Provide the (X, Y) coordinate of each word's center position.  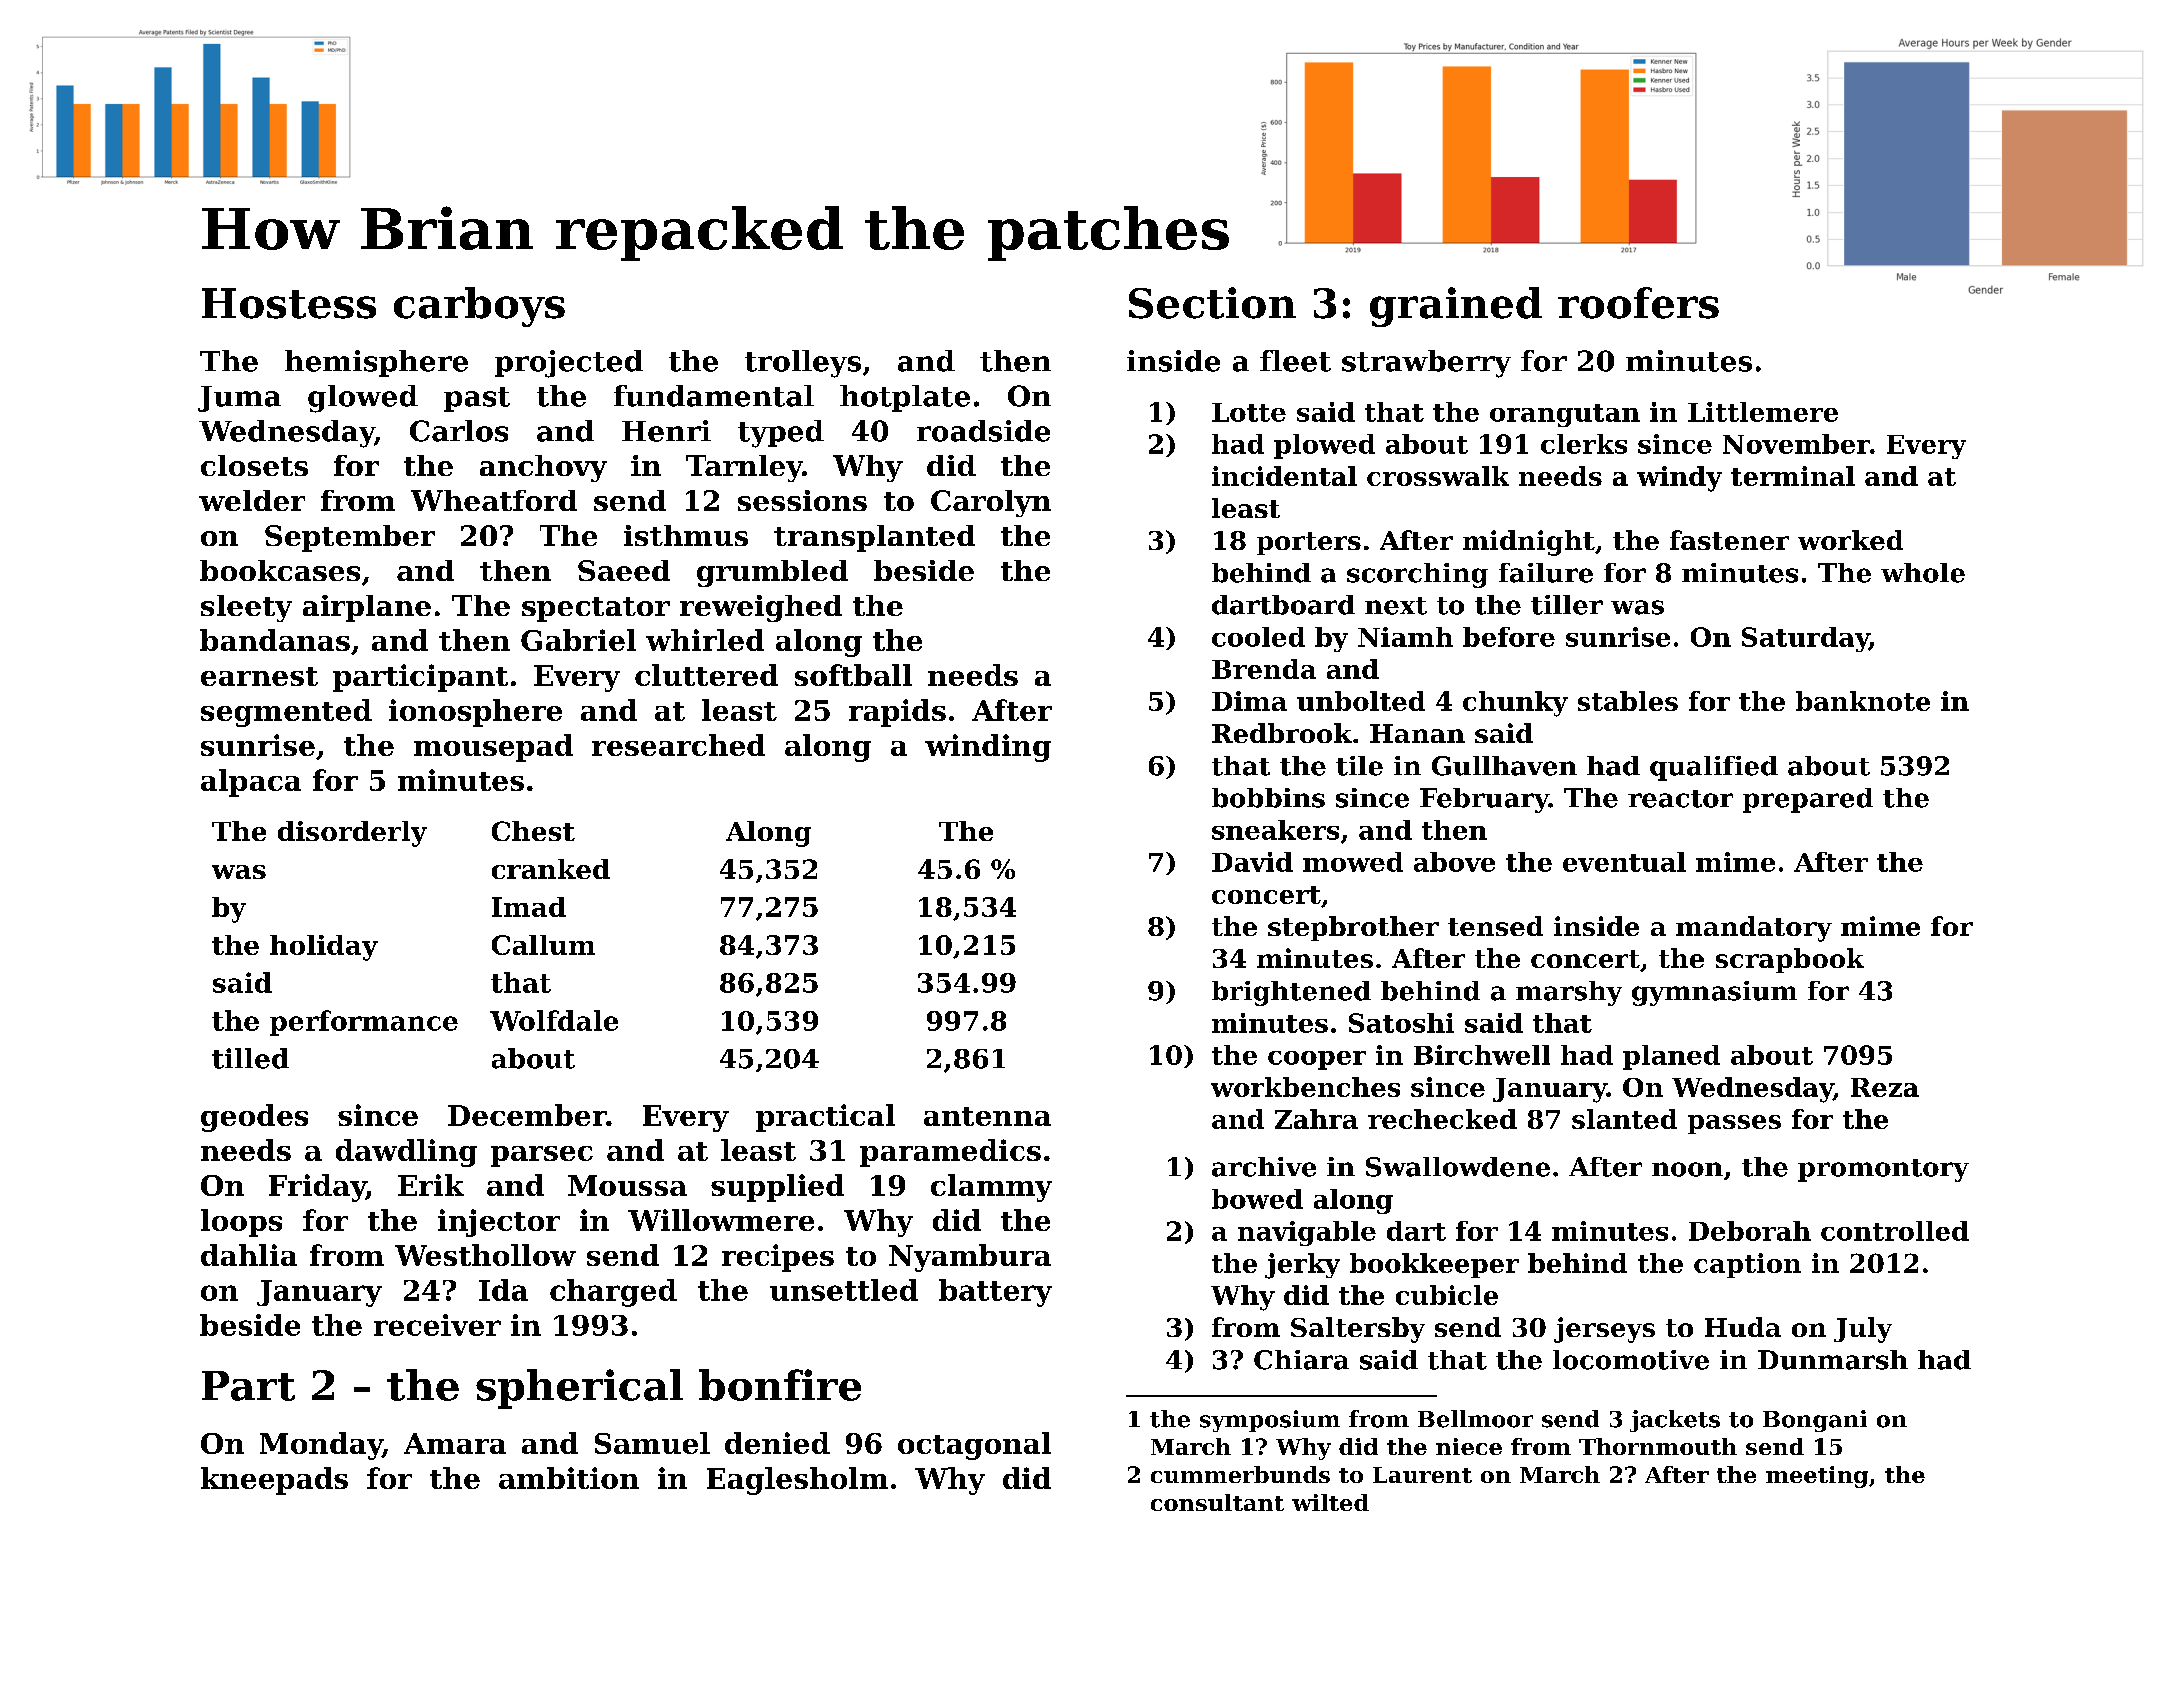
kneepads (274, 1481)
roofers (1638, 303)
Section (1212, 303)
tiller (1567, 605)
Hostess (289, 303)
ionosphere (475, 713)
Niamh (1405, 637)
